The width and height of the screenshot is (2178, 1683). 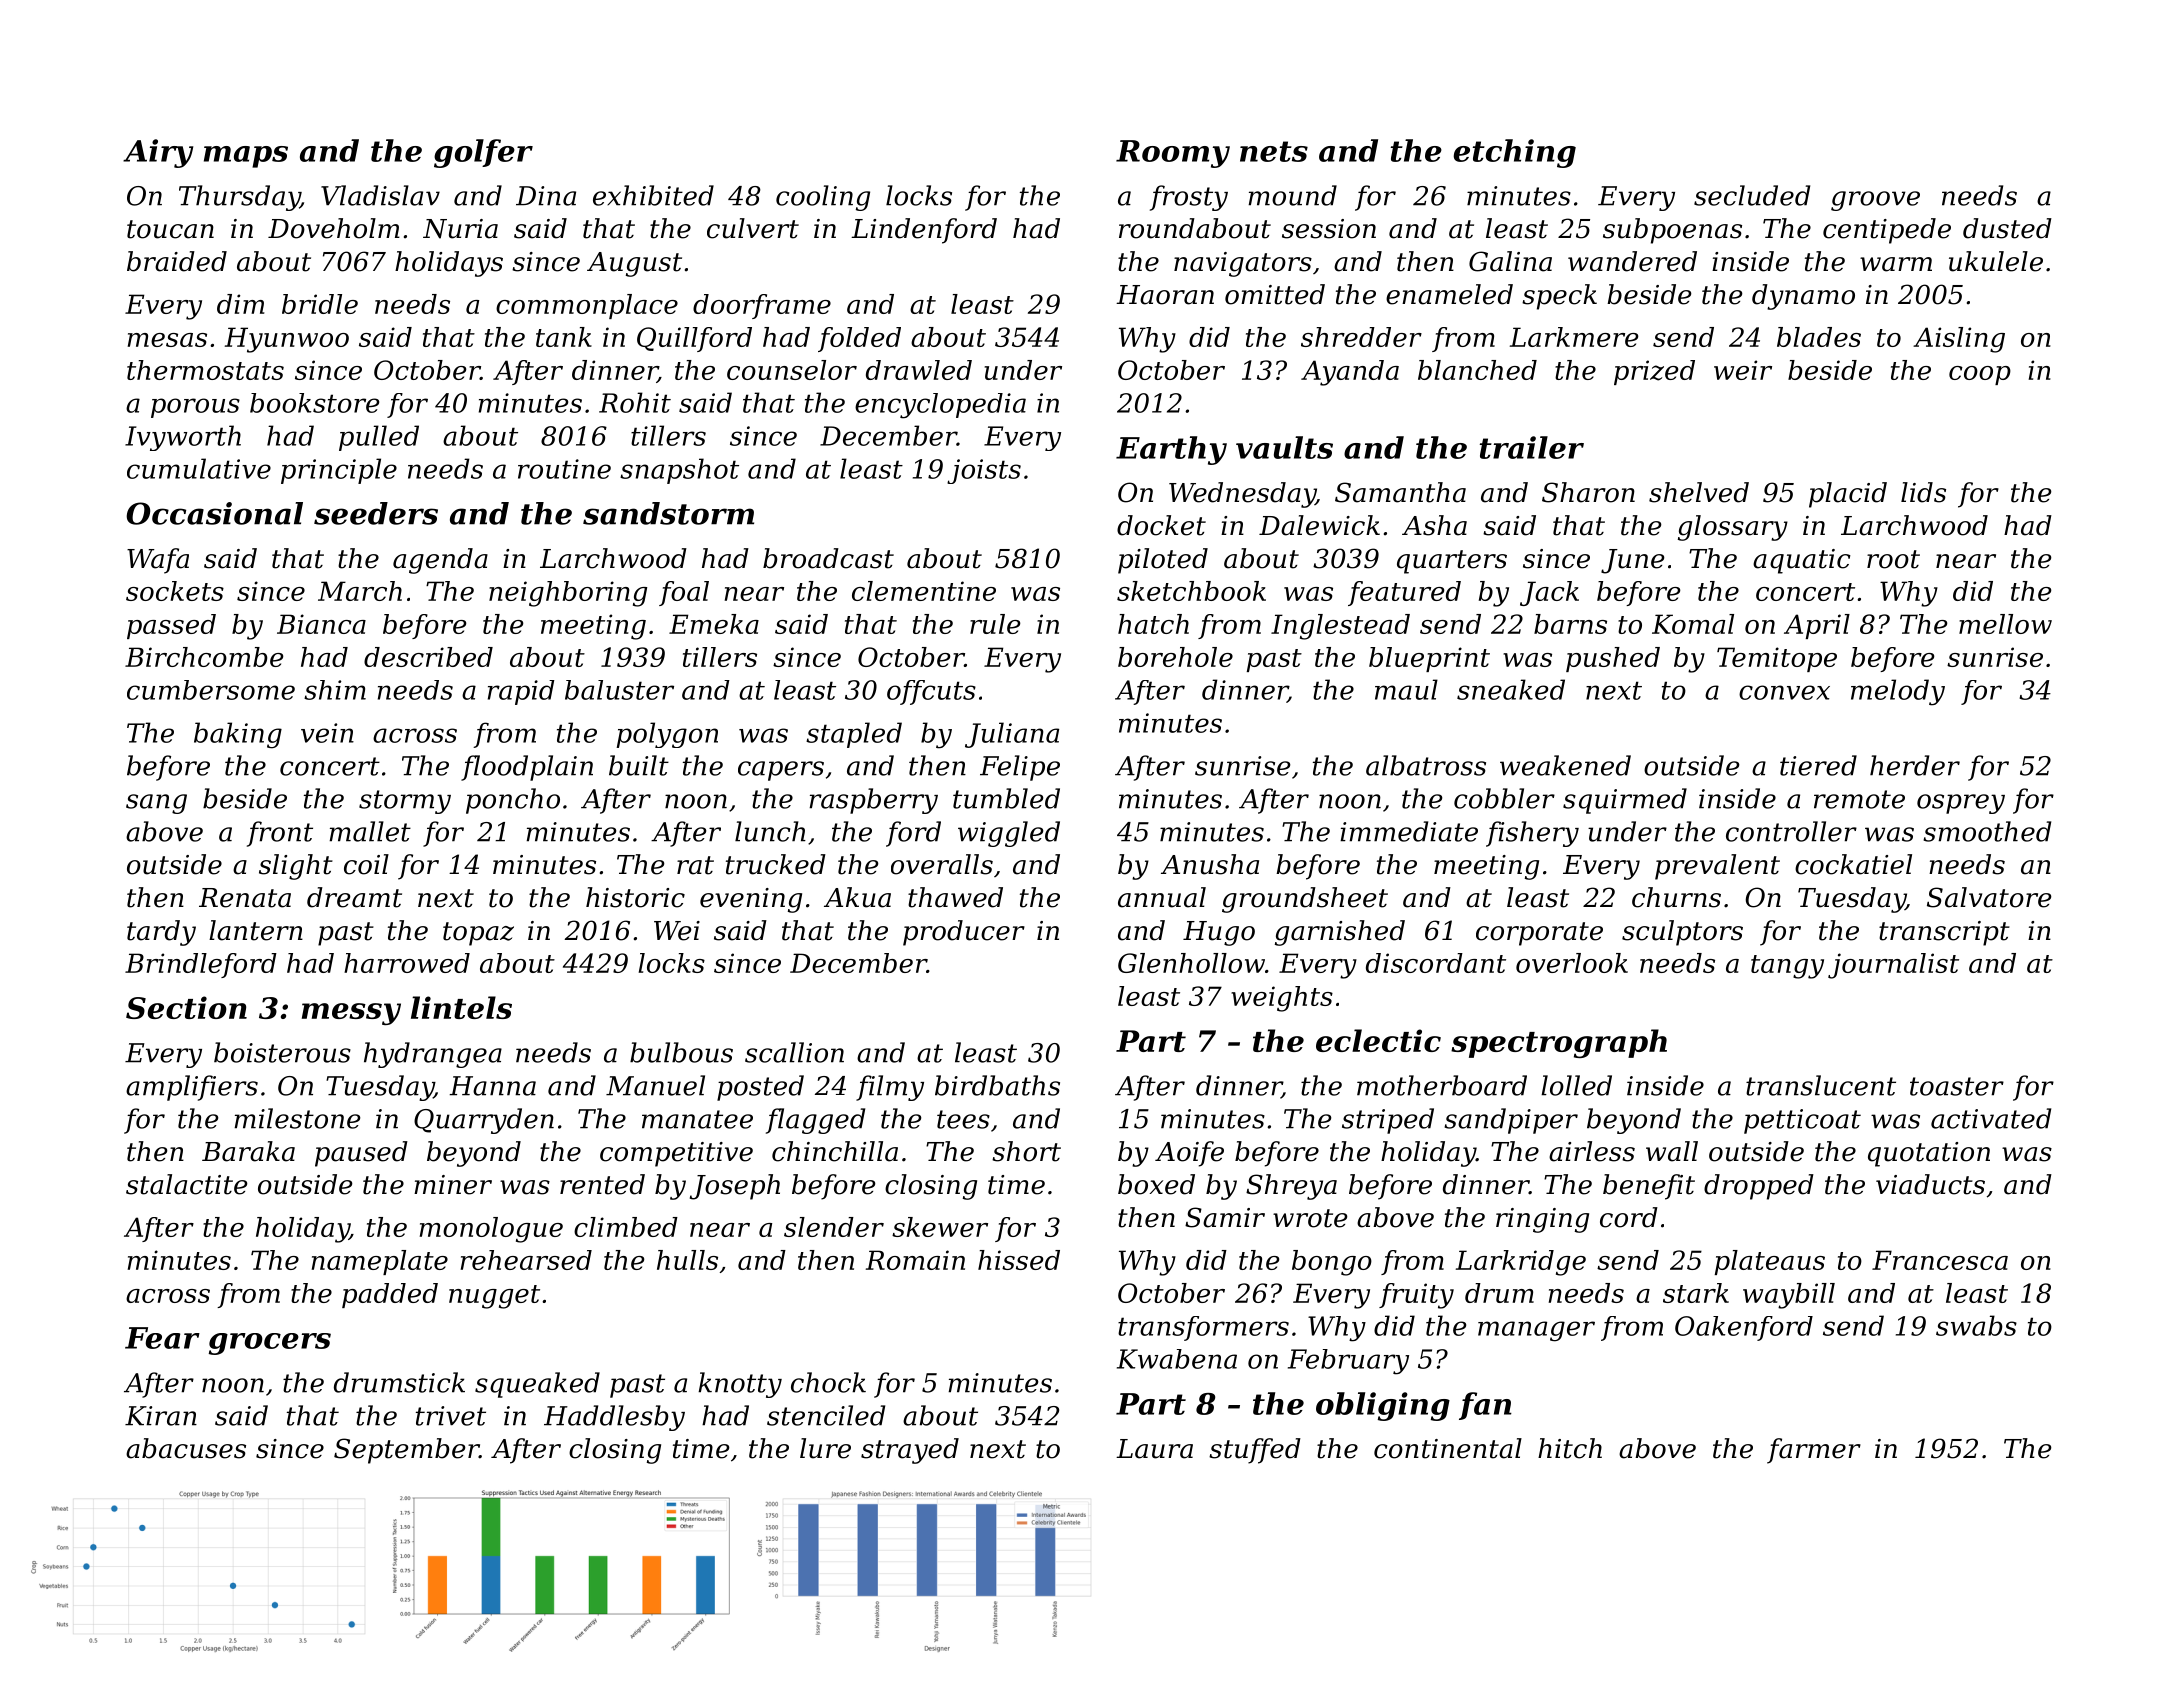 I want to click on wall, so click(x=1672, y=1151).
